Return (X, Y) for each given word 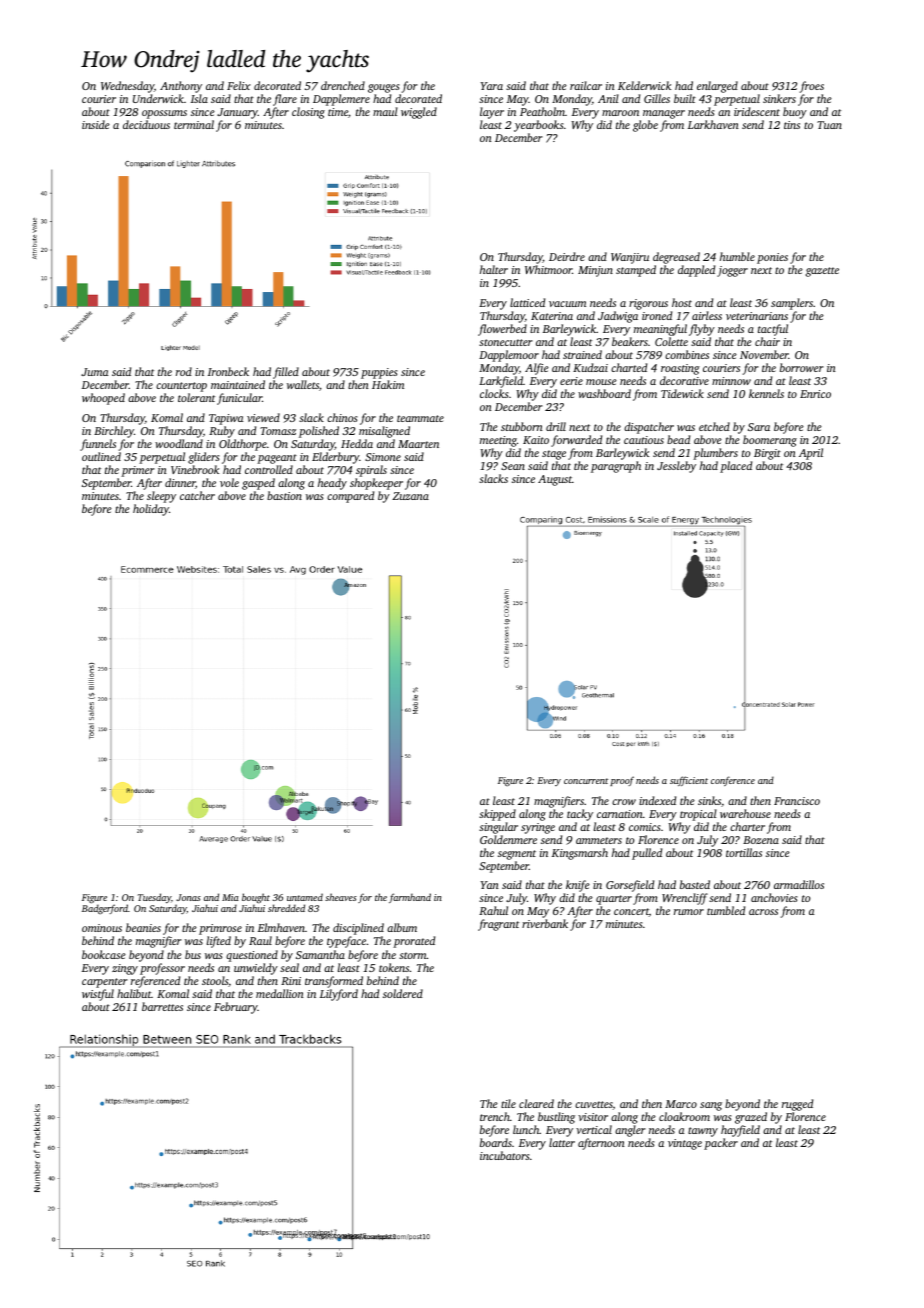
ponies (772, 258)
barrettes (162, 1006)
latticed (527, 302)
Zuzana (410, 496)
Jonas (188, 897)
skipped (497, 815)
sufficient (689, 781)
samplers (792, 304)
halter (494, 269)
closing (308, 113)
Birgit (767, 454)
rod (184, 371)
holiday (151, 510)
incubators (504, 1155)
